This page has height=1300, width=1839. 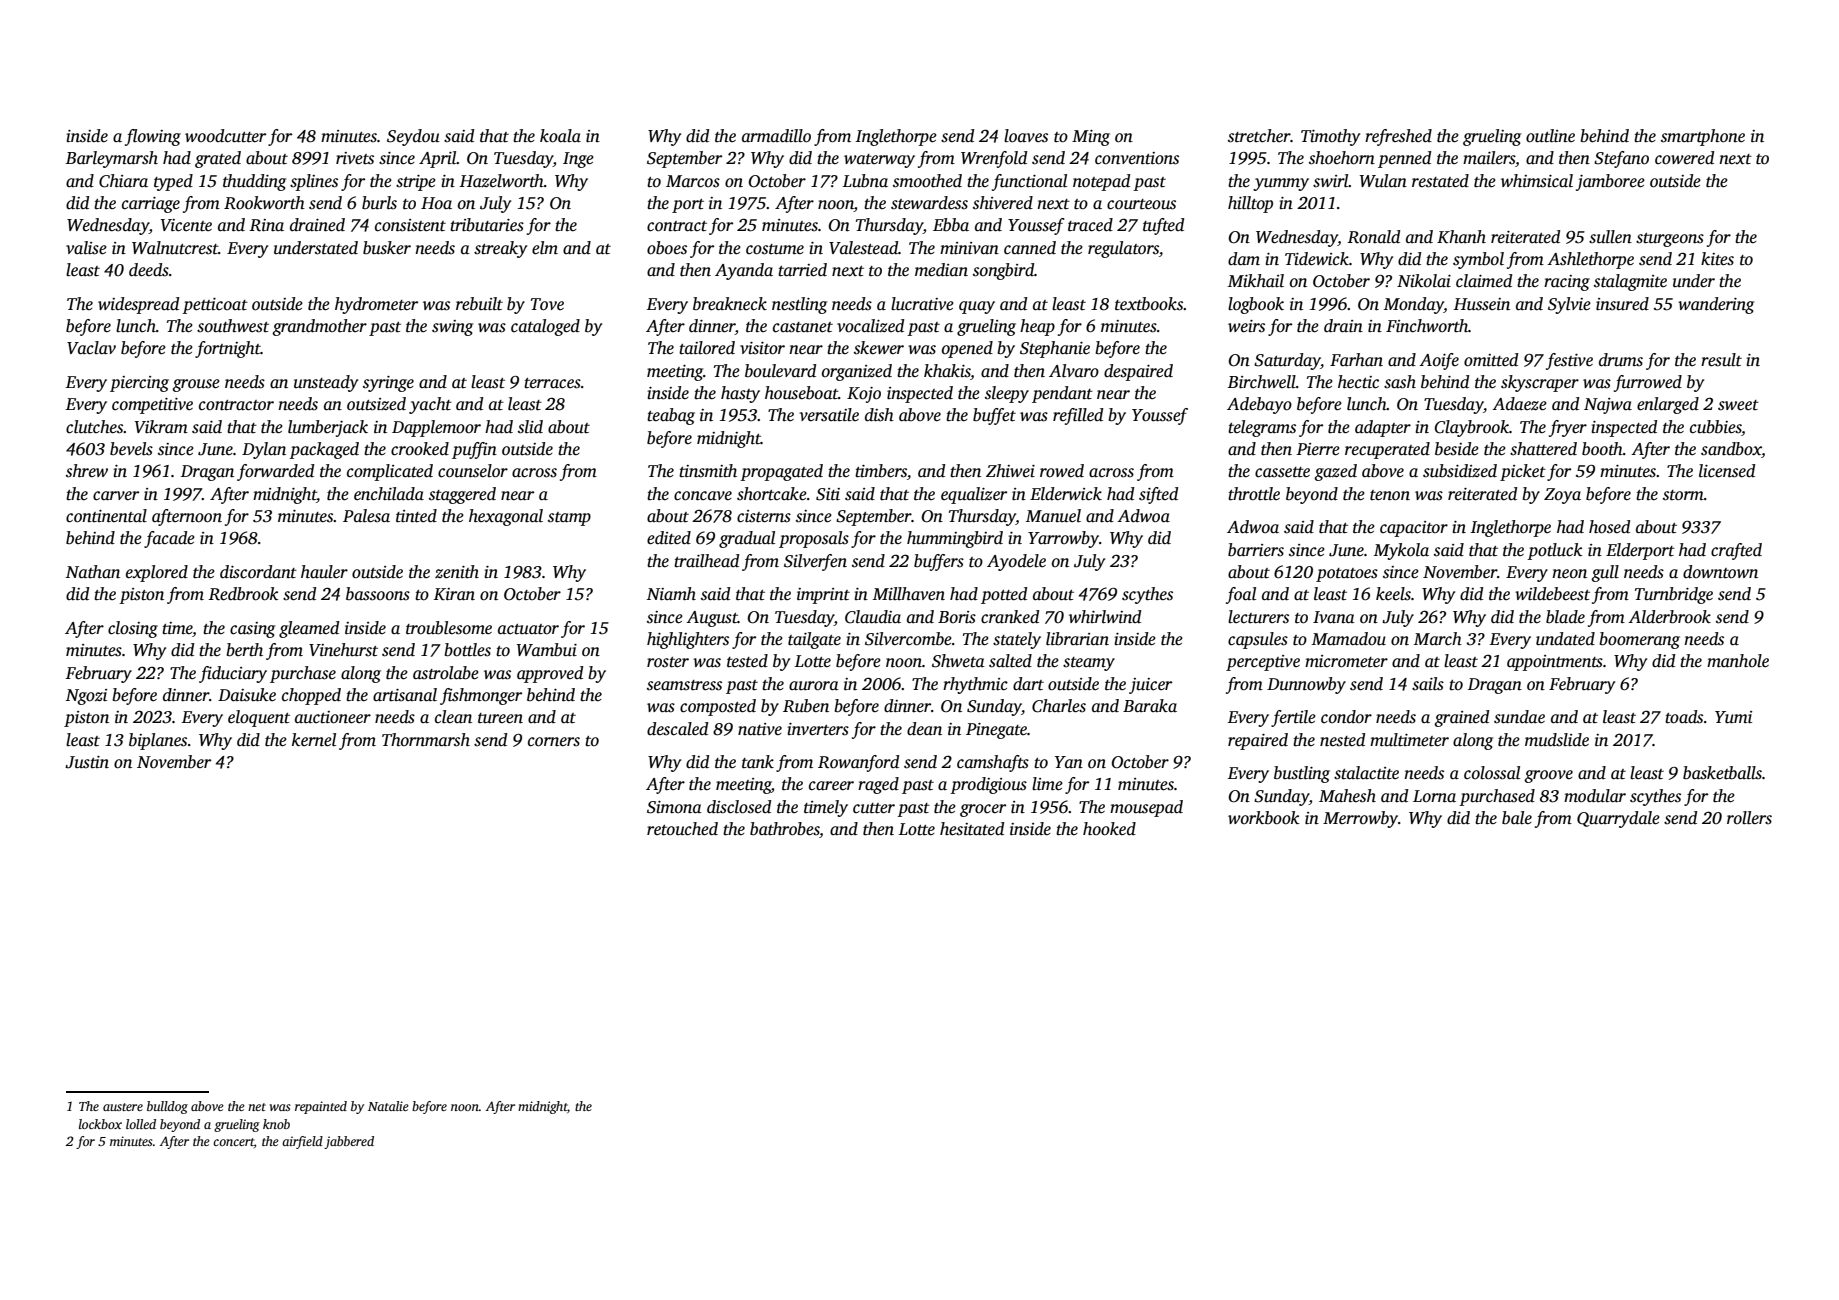 What do you see at coordinates (87, 471) in the page?
I see `shrew` at bounding box center [87, 471].
